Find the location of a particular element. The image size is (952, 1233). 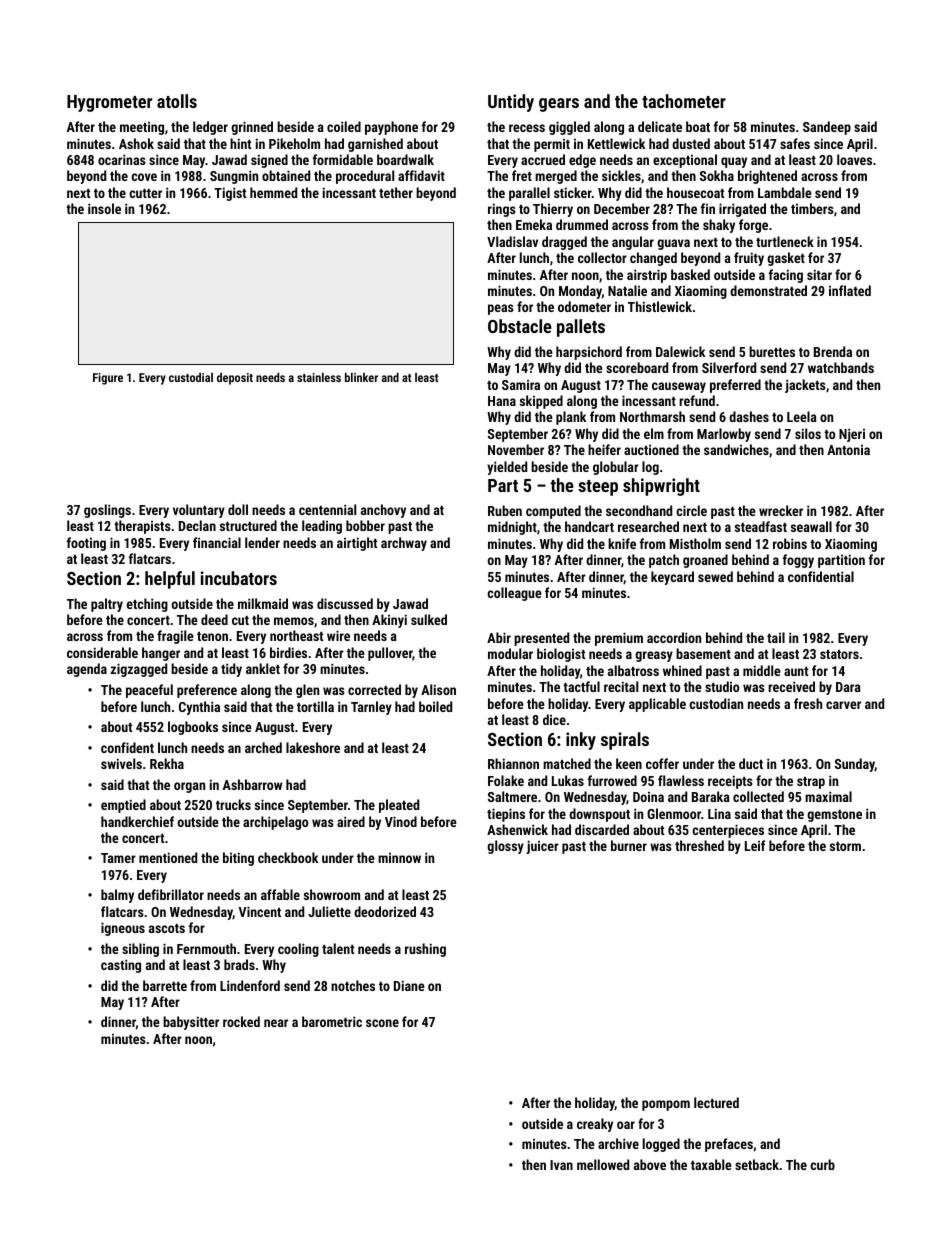

Sandeep is located at coordinates (827, 128).
